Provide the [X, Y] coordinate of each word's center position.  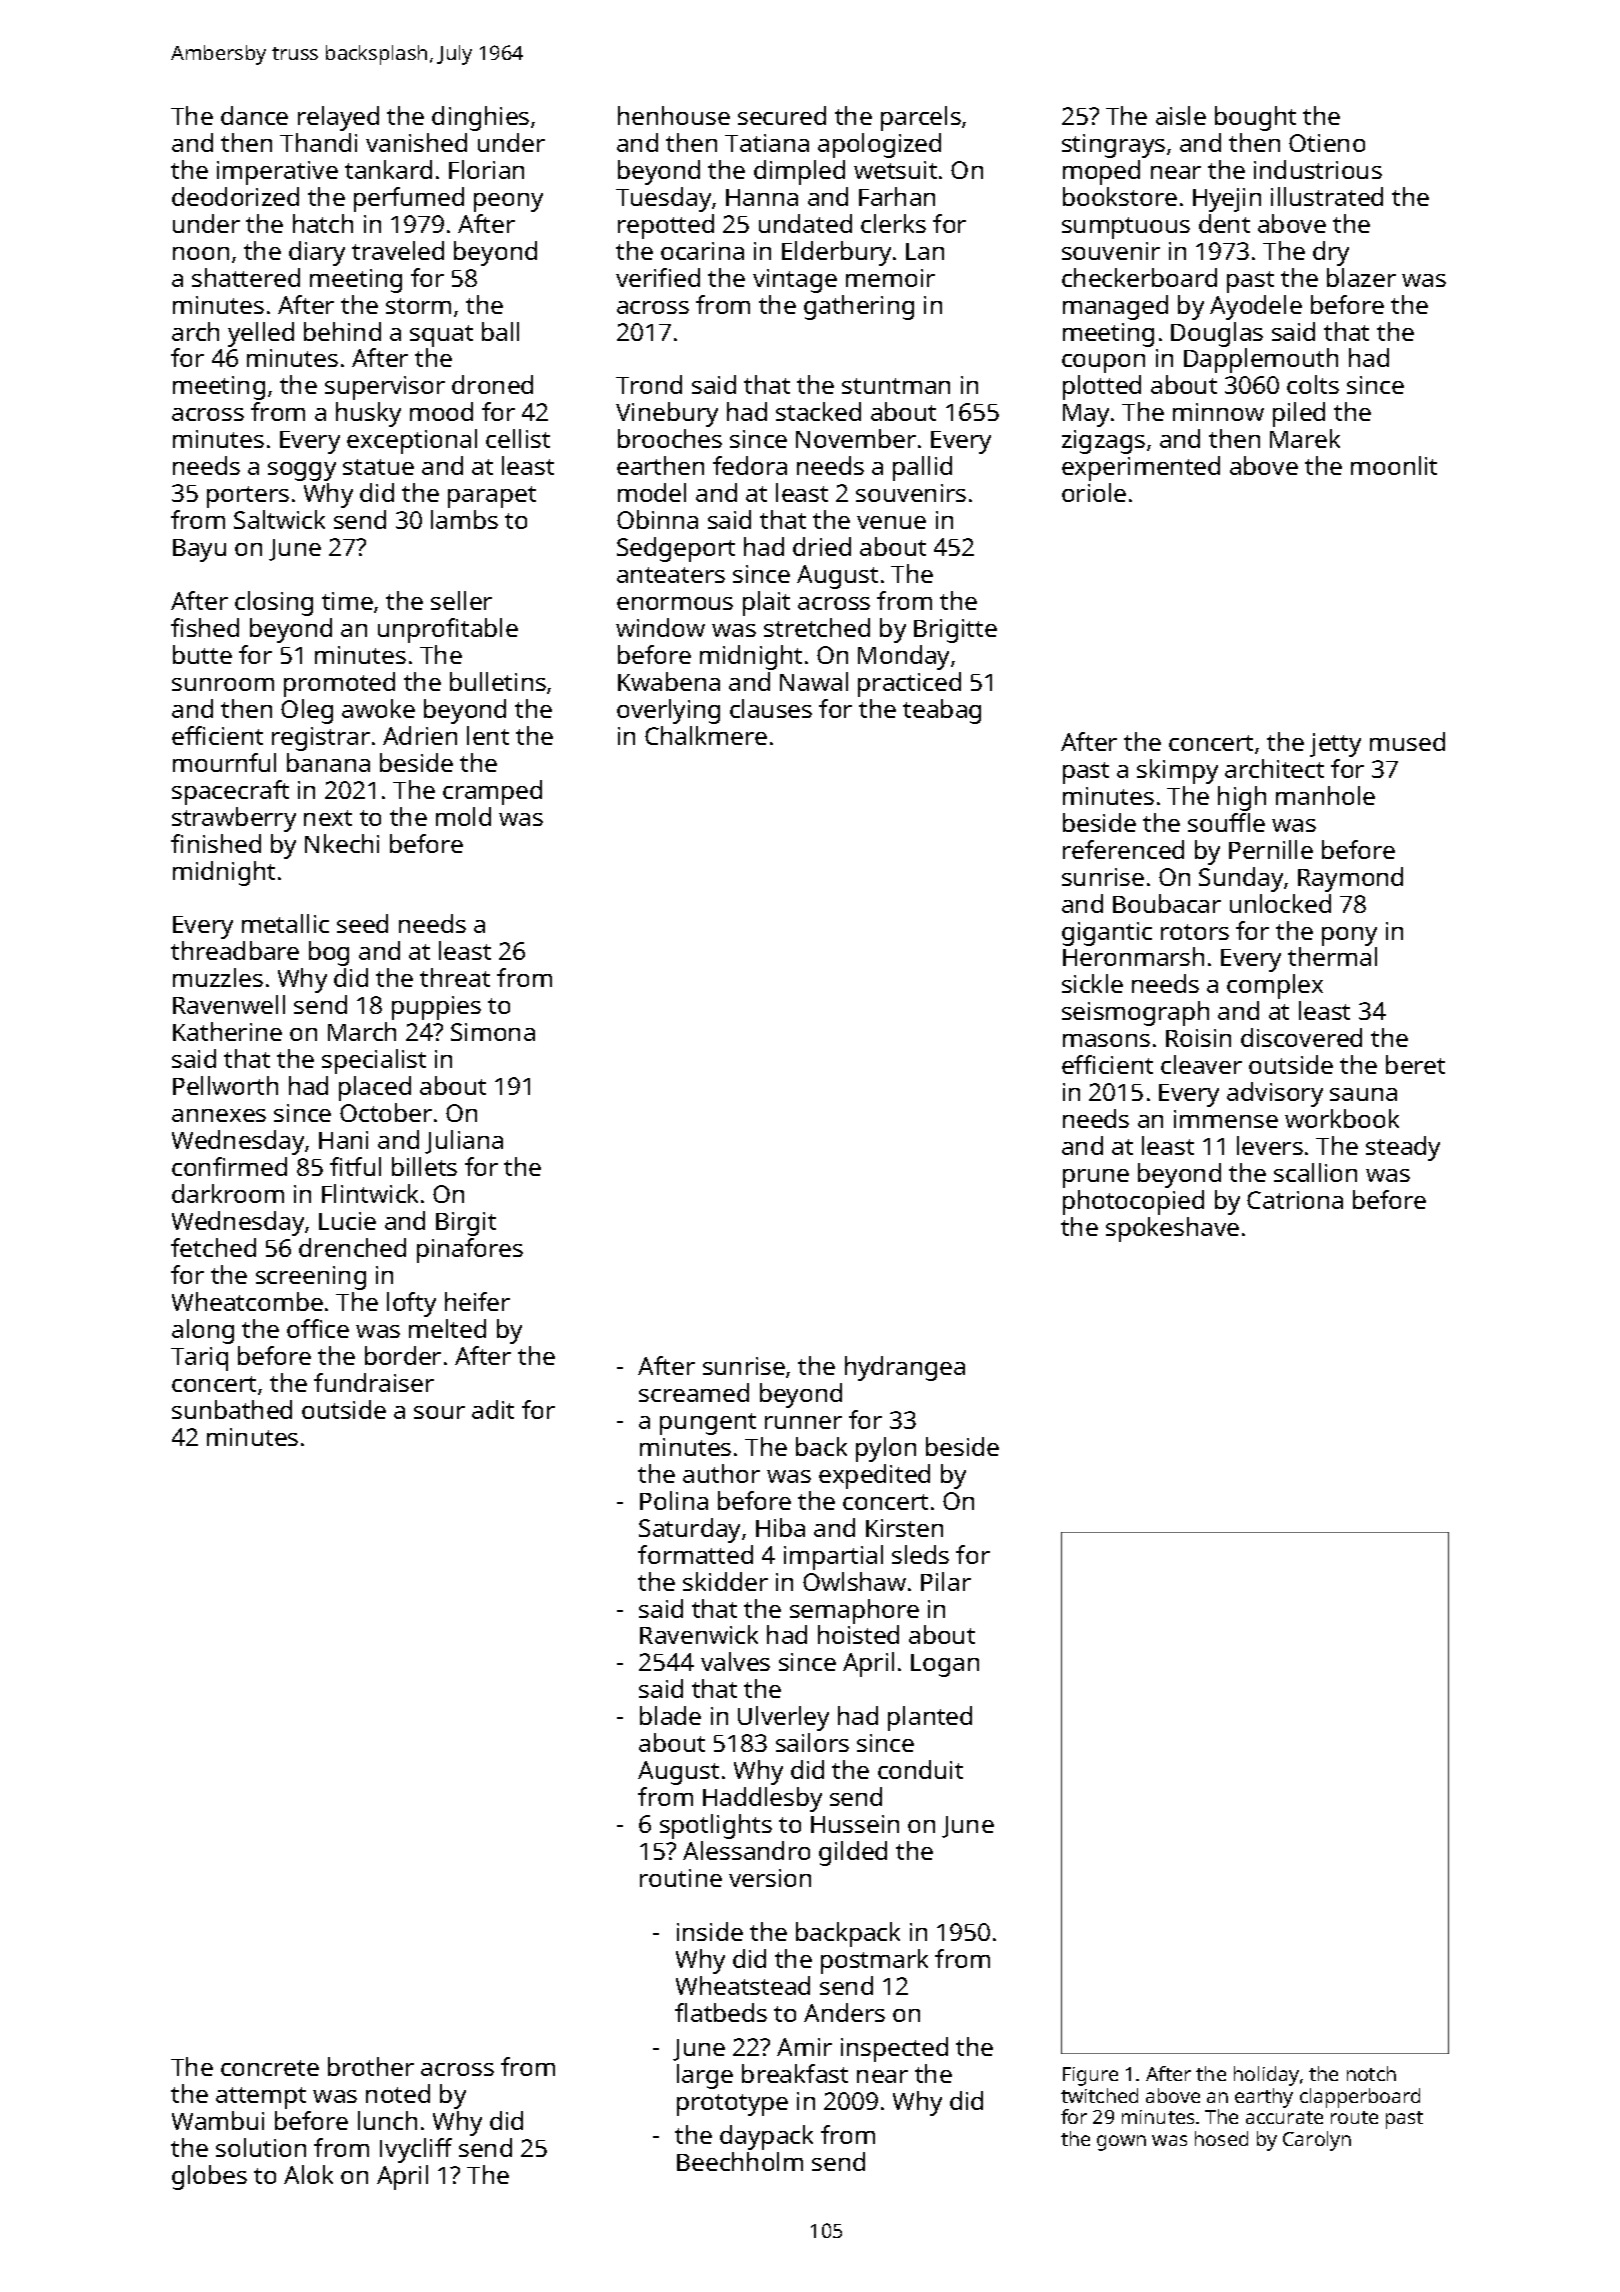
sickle [1092, 983]
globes [209, 2177]
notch [1371, 2073]
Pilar [946, 1581]
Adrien [420, 735]
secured [782, 115]
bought [1255, 118]
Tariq [199, 1359]
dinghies [480, 118]
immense [1226, 1119]
